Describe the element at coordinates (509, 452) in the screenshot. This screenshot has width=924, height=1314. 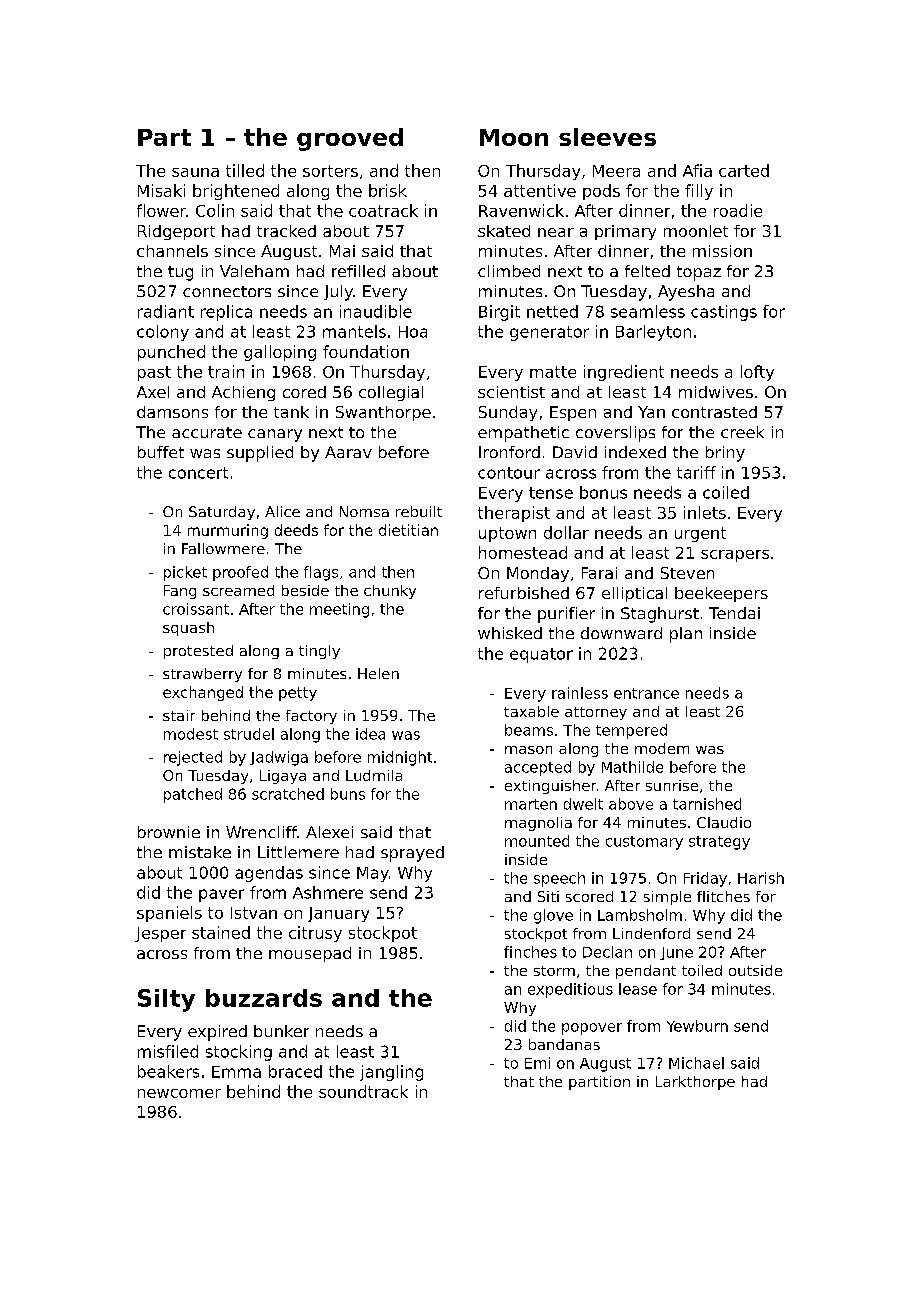
I see `Ironford` at that location.
